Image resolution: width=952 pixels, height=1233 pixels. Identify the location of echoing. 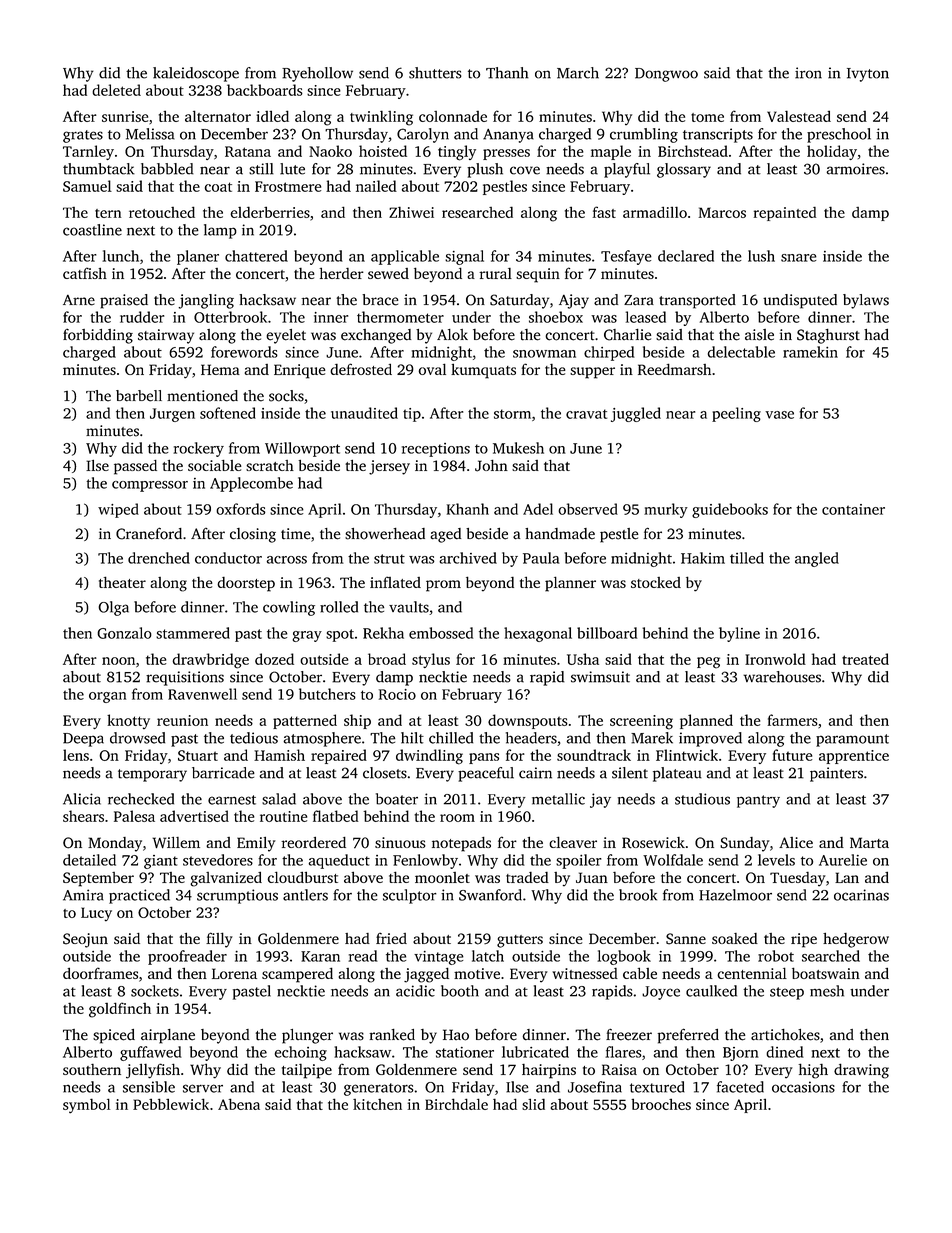
(301, 1053).
